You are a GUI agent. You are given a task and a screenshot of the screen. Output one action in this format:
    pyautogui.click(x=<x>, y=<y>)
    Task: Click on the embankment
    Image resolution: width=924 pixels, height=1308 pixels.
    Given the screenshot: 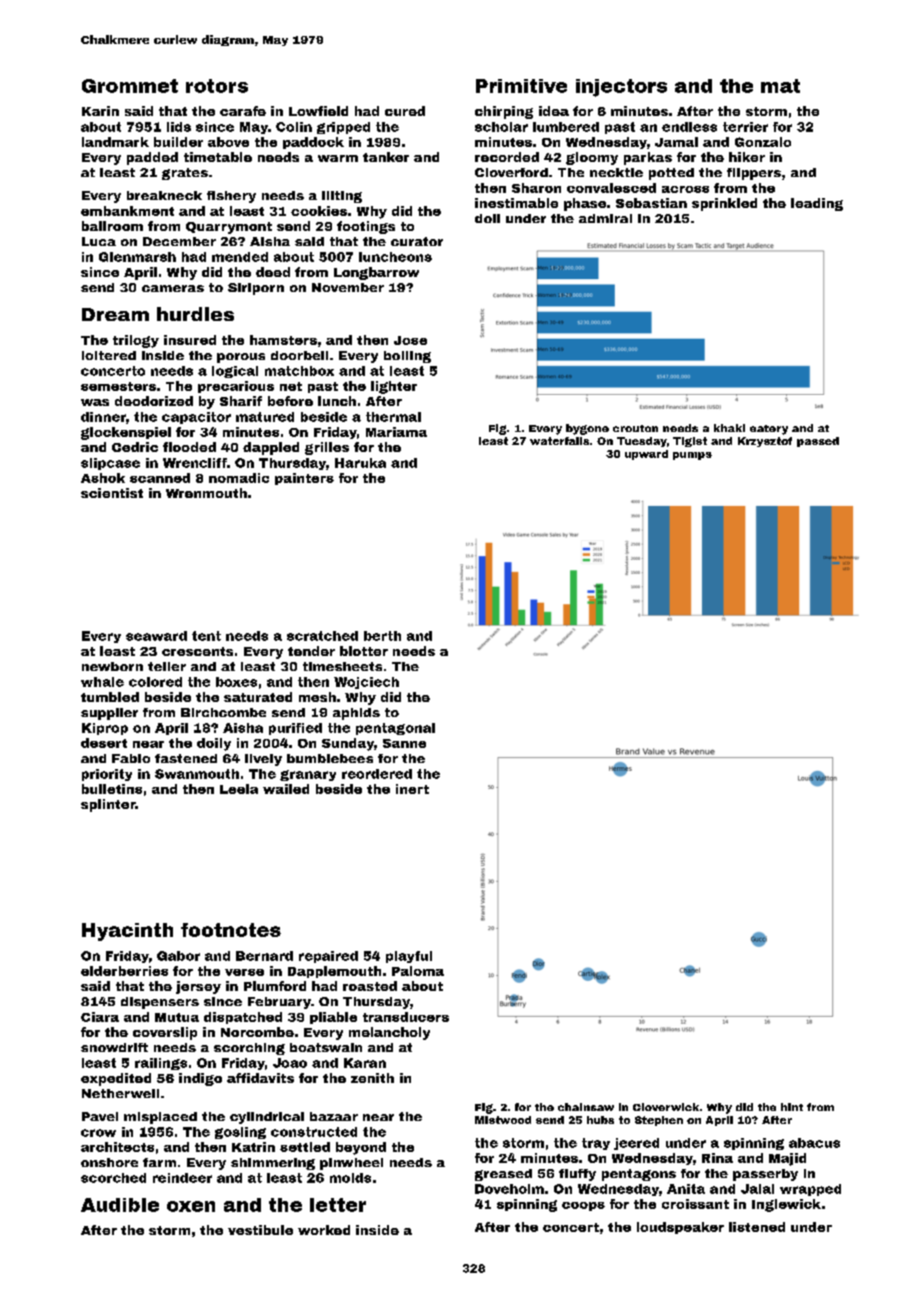 What is the action you would take?
    pyautogui.click(x=127, y=211)
